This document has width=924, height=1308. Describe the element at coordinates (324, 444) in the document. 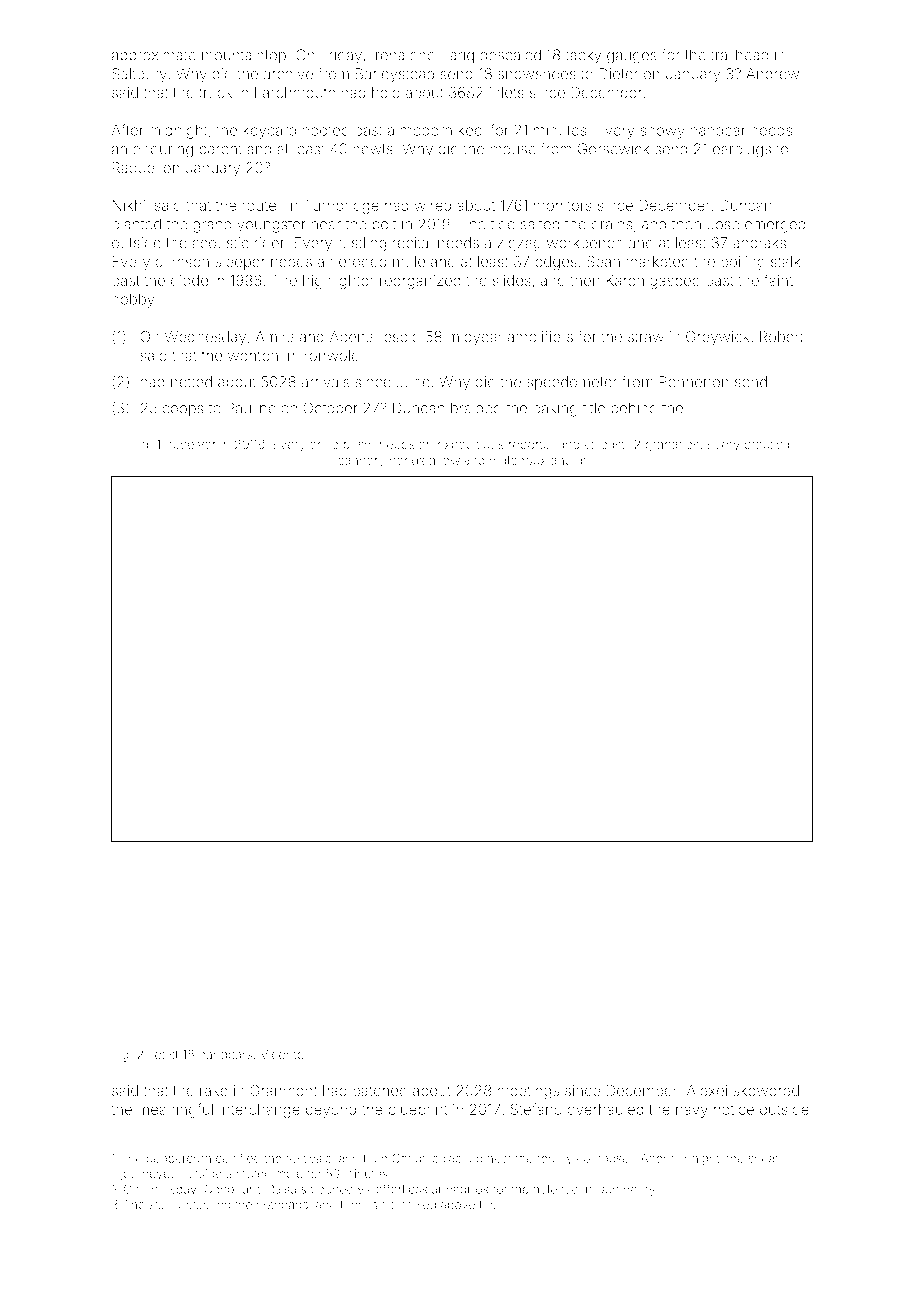

I see `eerie` at that location.
